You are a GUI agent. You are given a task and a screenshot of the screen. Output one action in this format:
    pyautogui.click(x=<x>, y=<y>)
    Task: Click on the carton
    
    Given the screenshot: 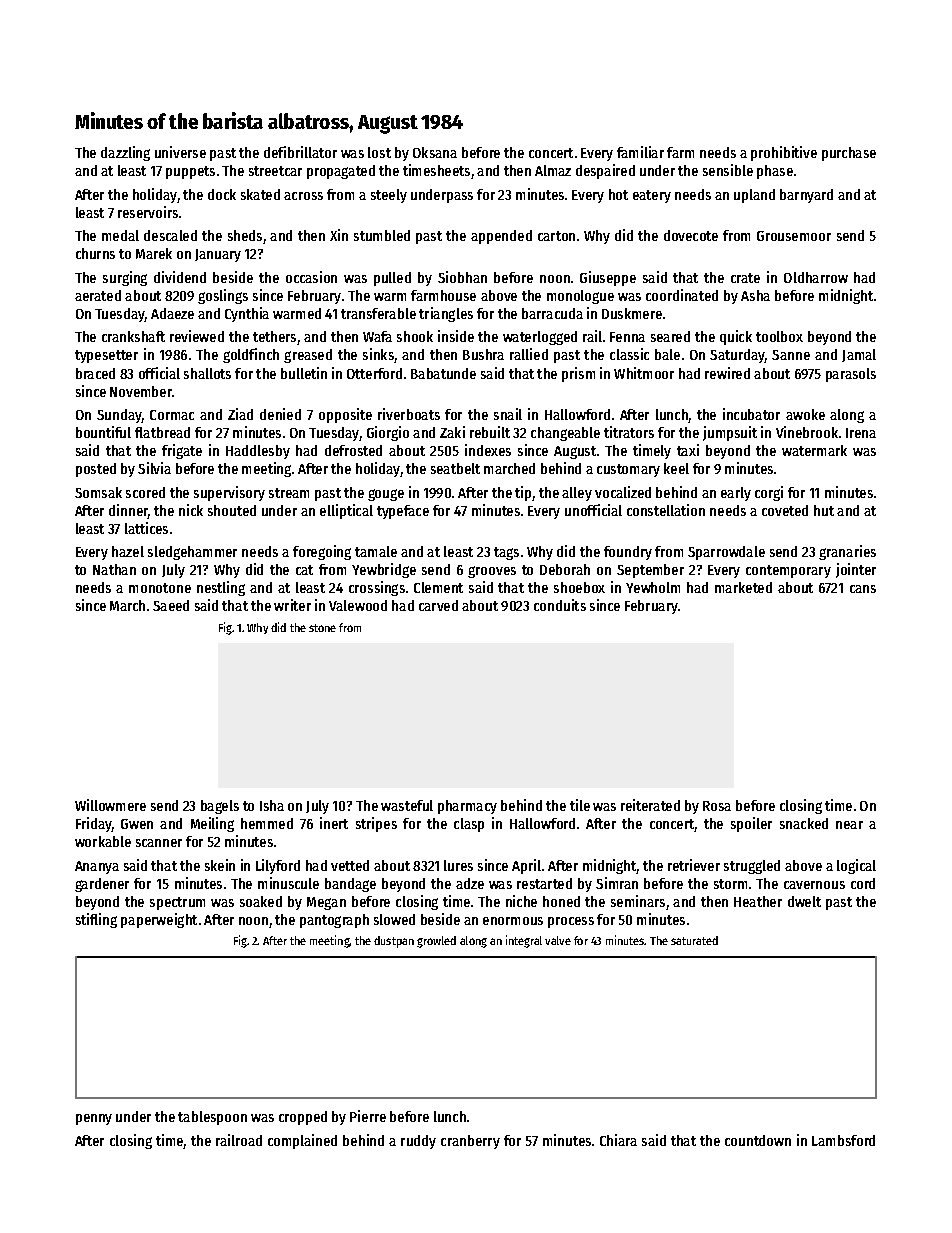 What is the action you would take?
    pyautogui.click(x=556, y=236)
